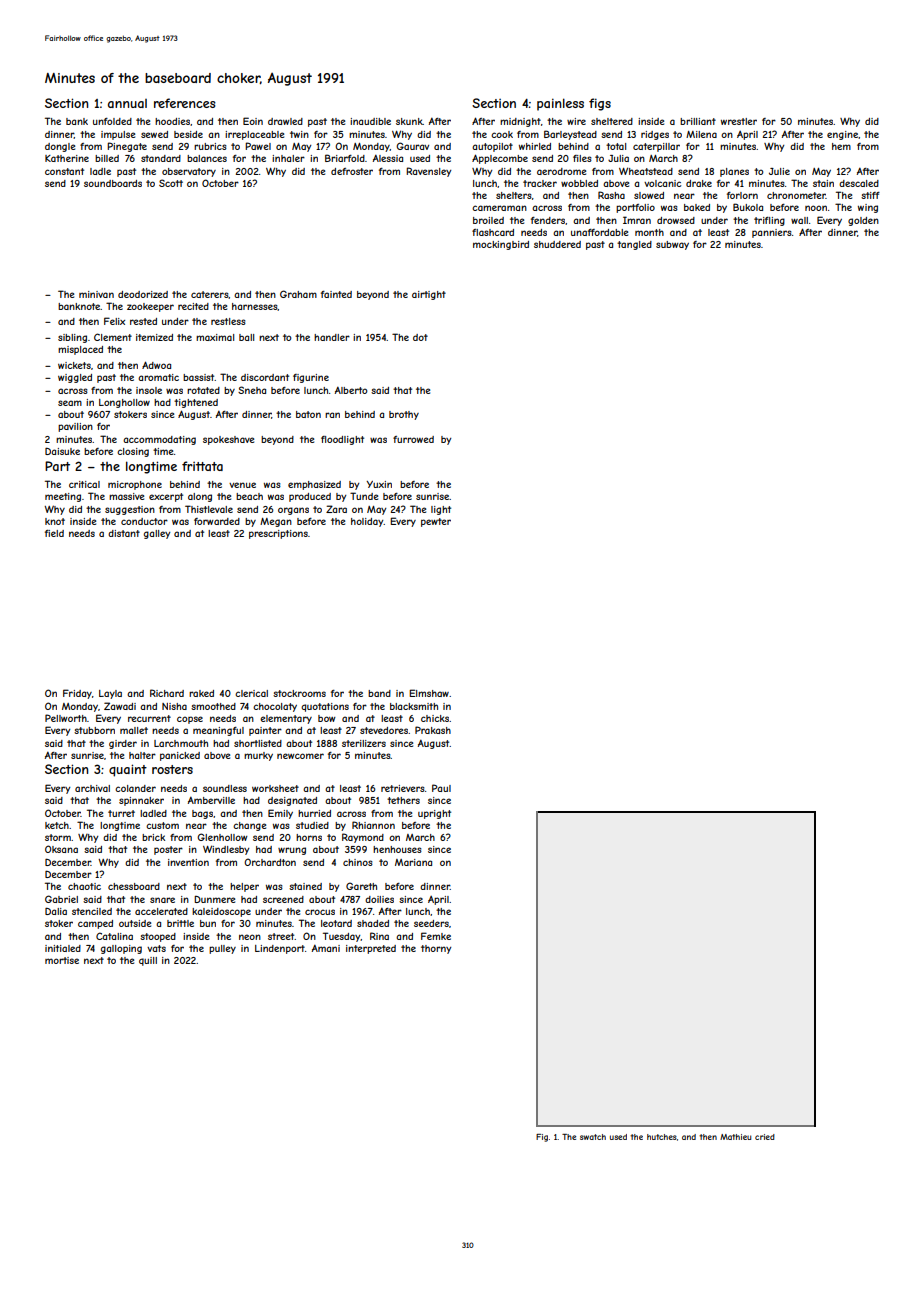 The height and width of the document is (1308, 924). Describe the element at coordinates (593, 1137) in the document. I see `swatch` at that location.
